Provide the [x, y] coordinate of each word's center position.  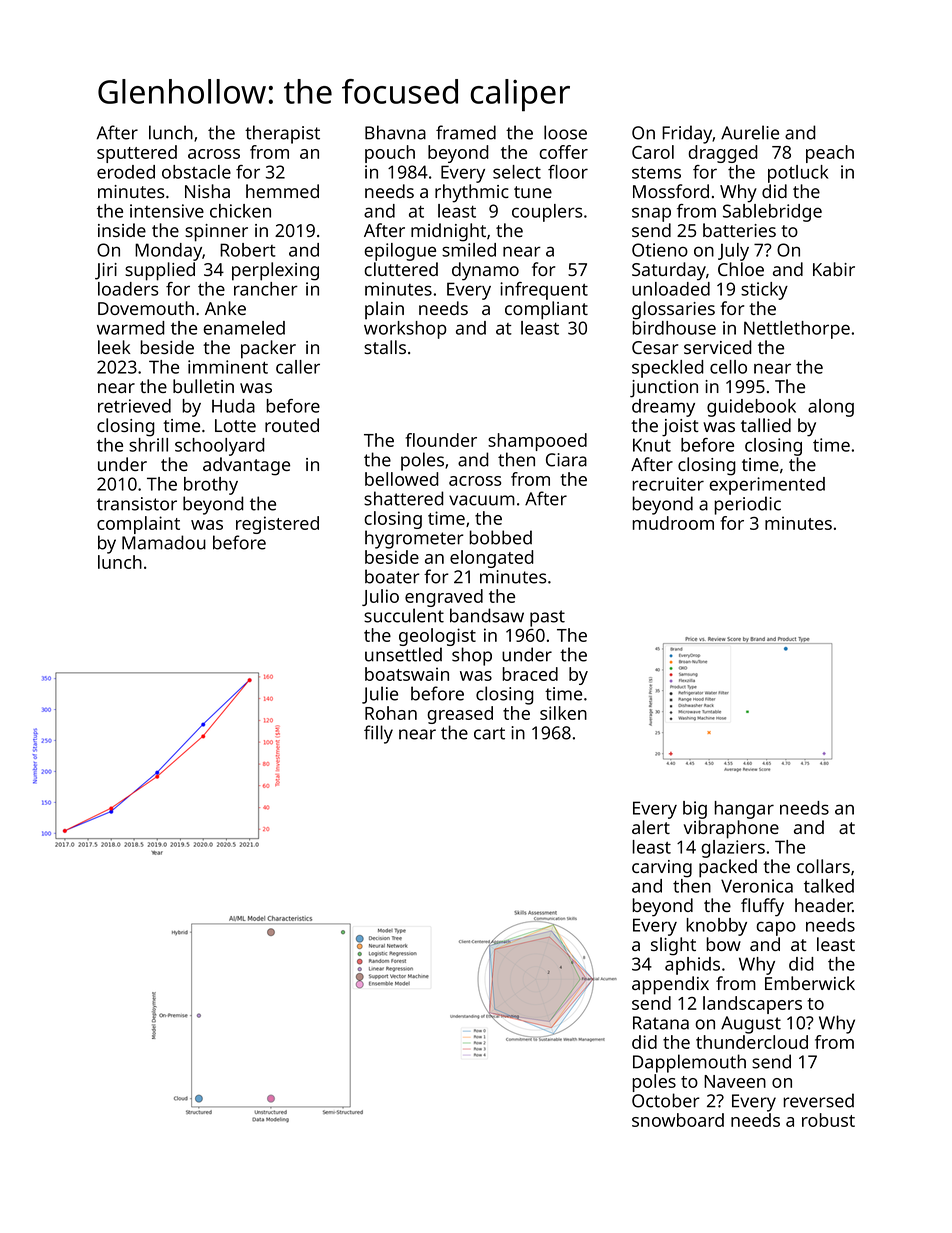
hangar [744, 810]
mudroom [673, 523]
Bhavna [395, 132]
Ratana [661, 1023]
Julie [380, 695]
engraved [444, 598]
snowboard [678, 1120]
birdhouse [674, 328]
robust [828, 1120]
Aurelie [750, 132]
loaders [128, 289]
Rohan [391, 713]
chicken [240, 211]
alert [651, 827]
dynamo [485, 271]
